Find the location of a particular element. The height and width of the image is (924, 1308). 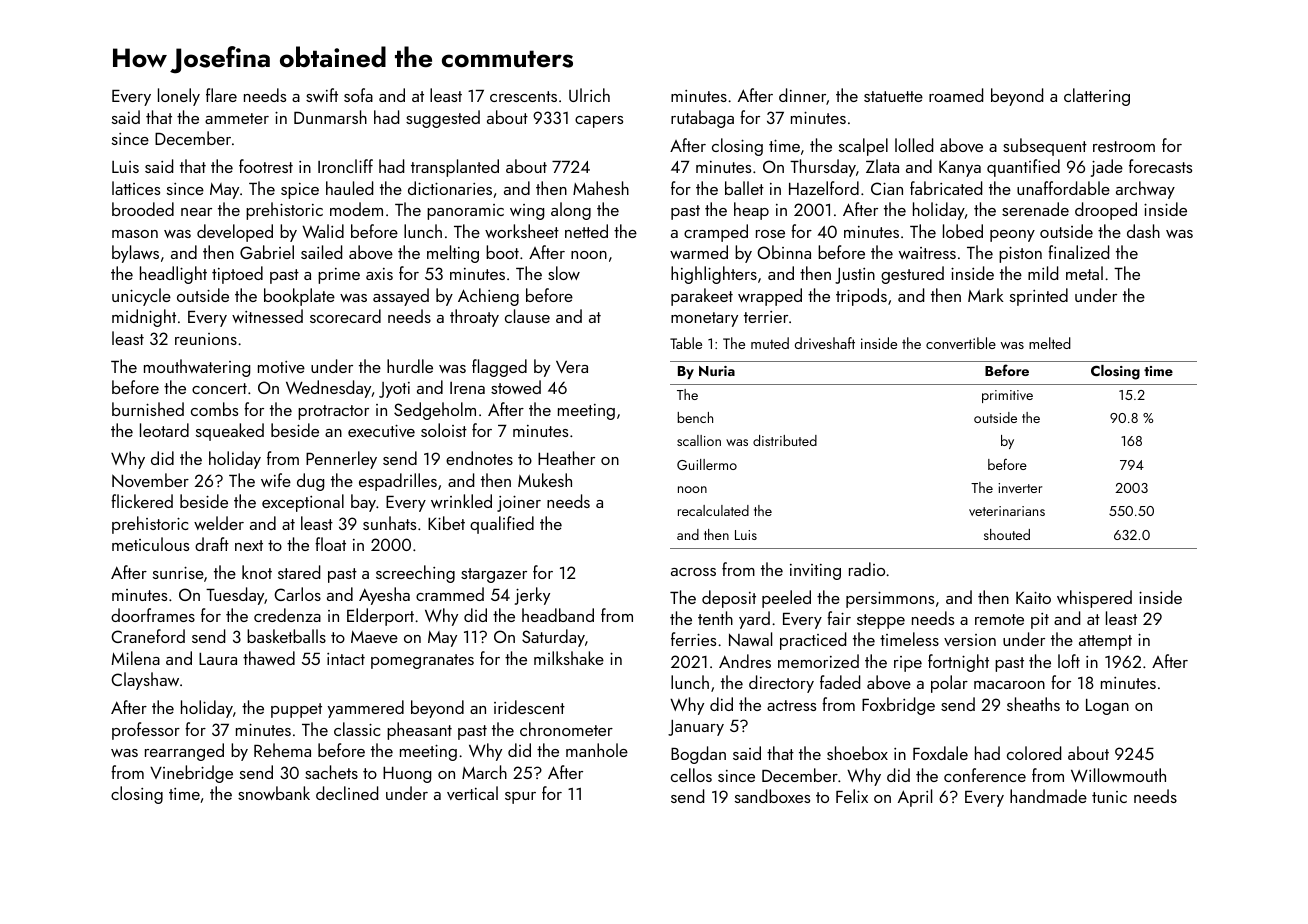

remote is located at coordinates (999, 619).
